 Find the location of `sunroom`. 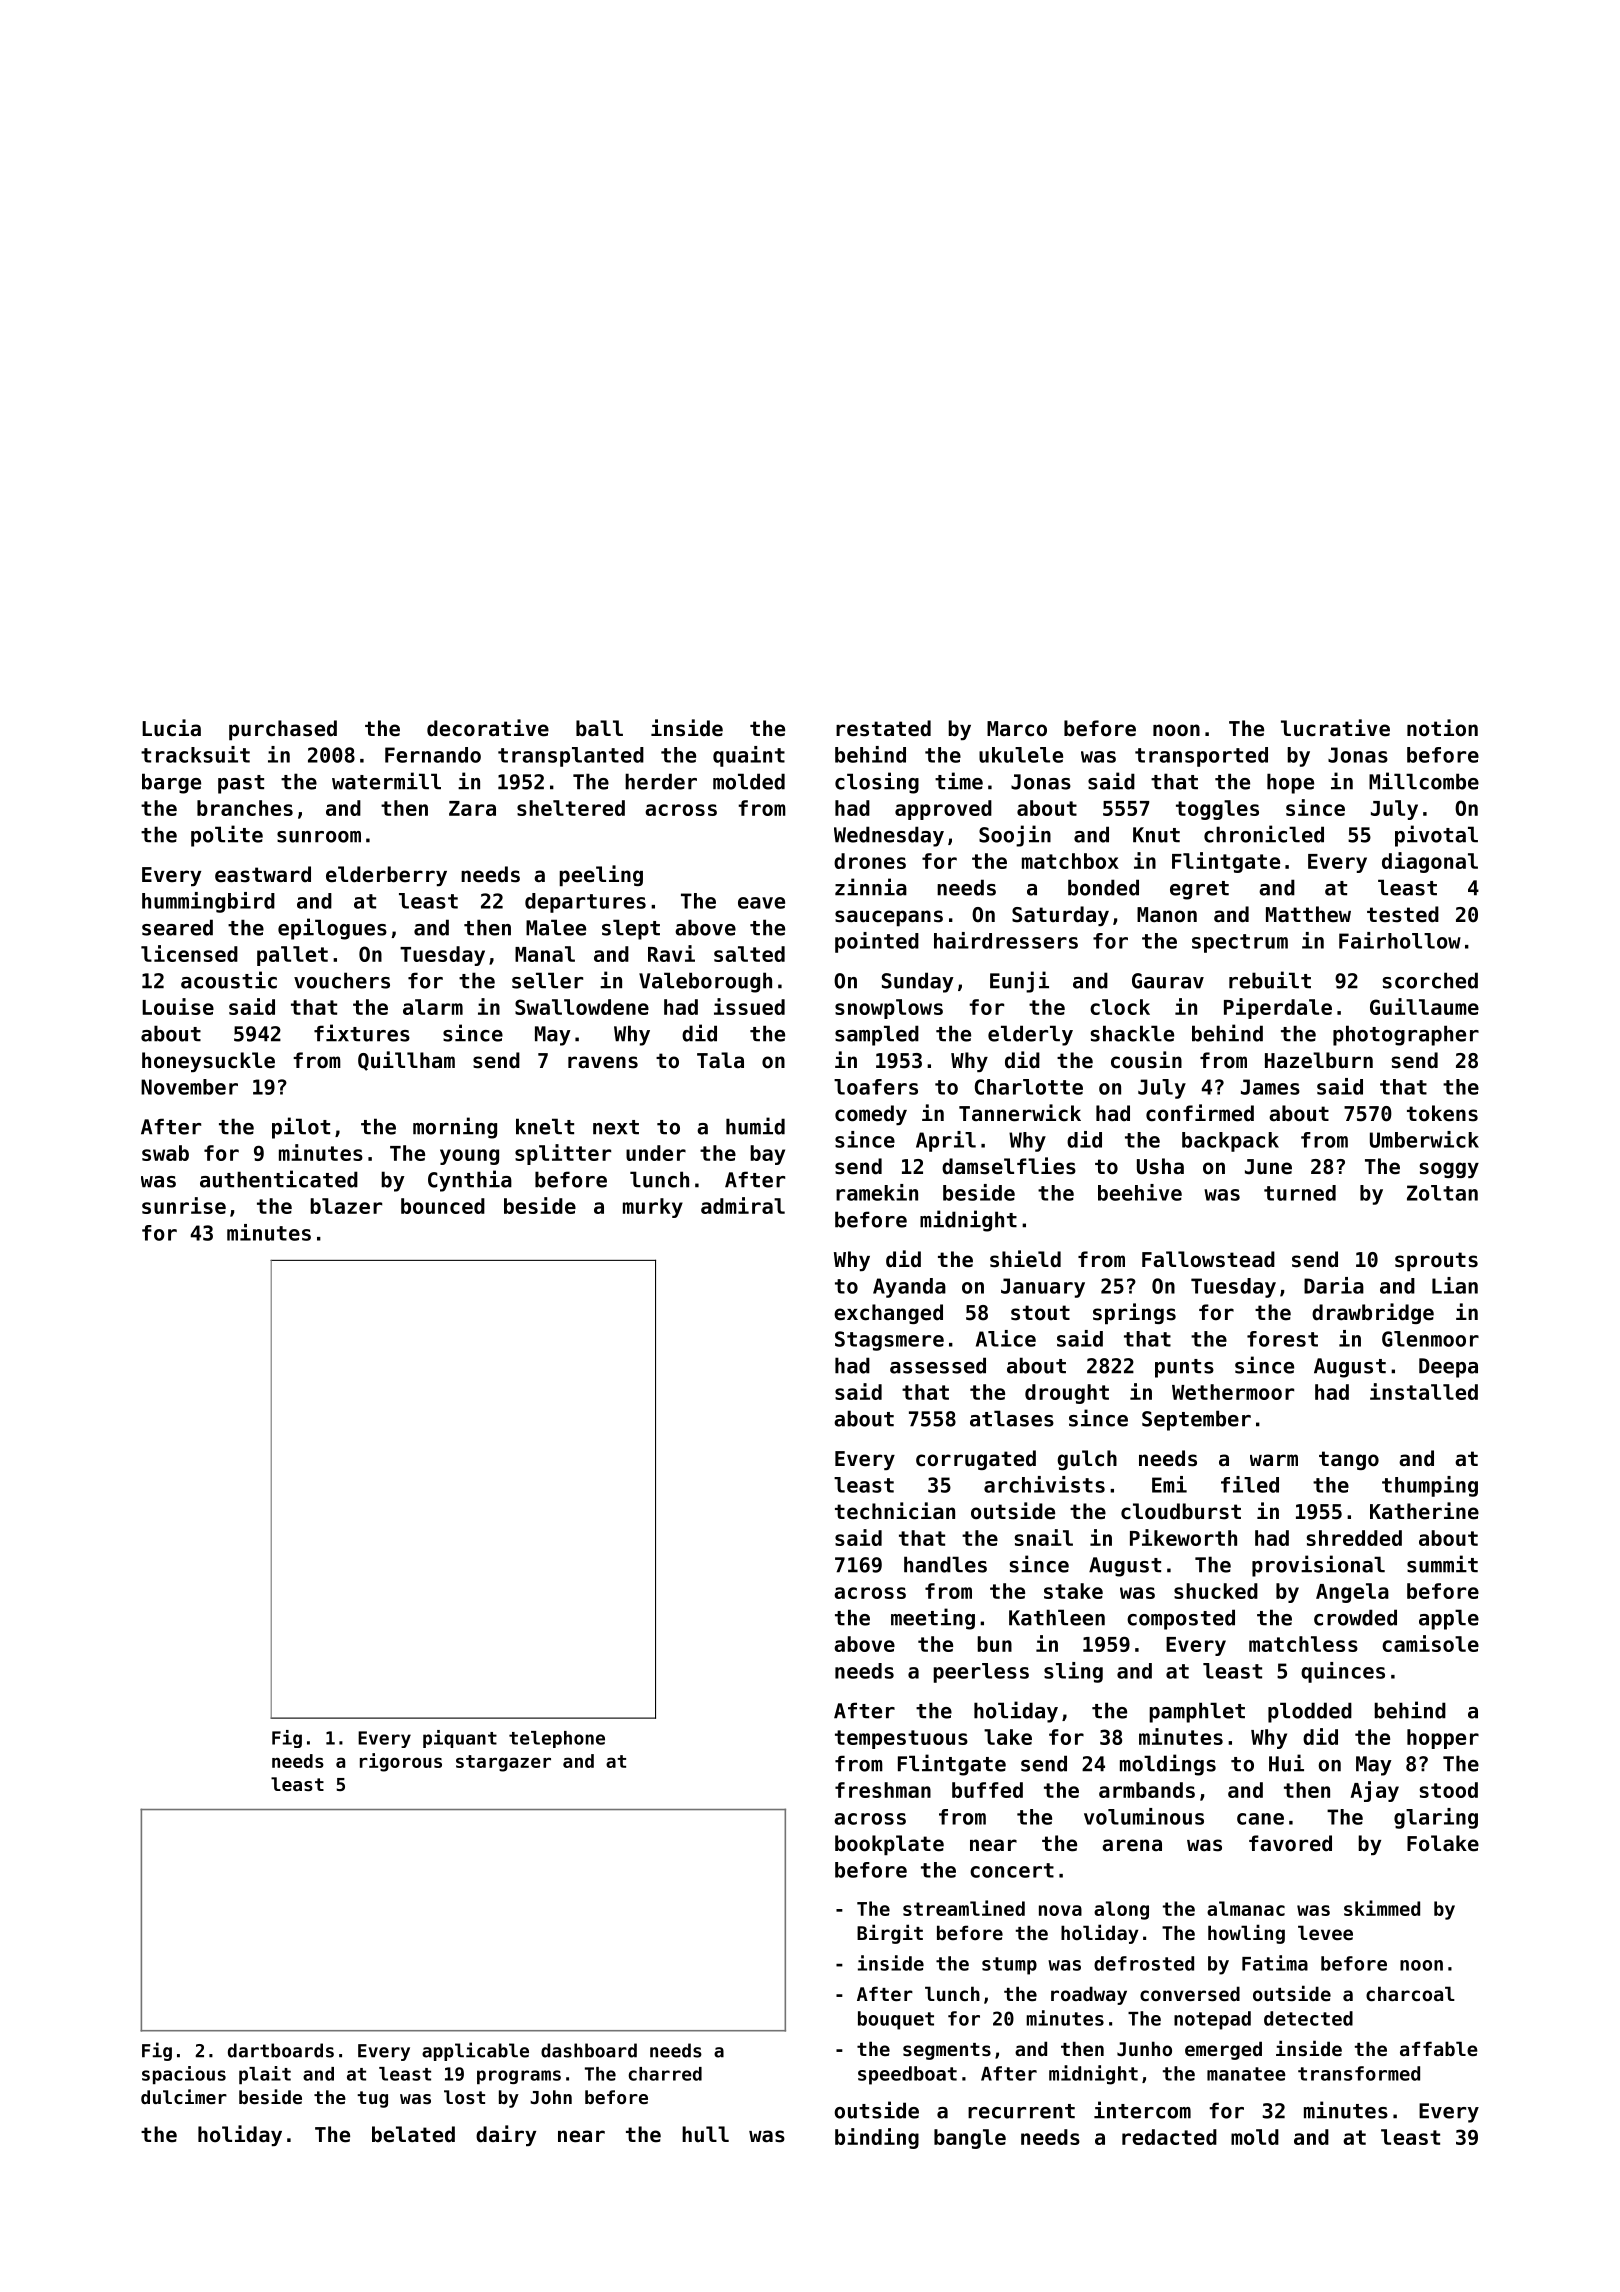

sunroom is located at coordinates (319, 837).
